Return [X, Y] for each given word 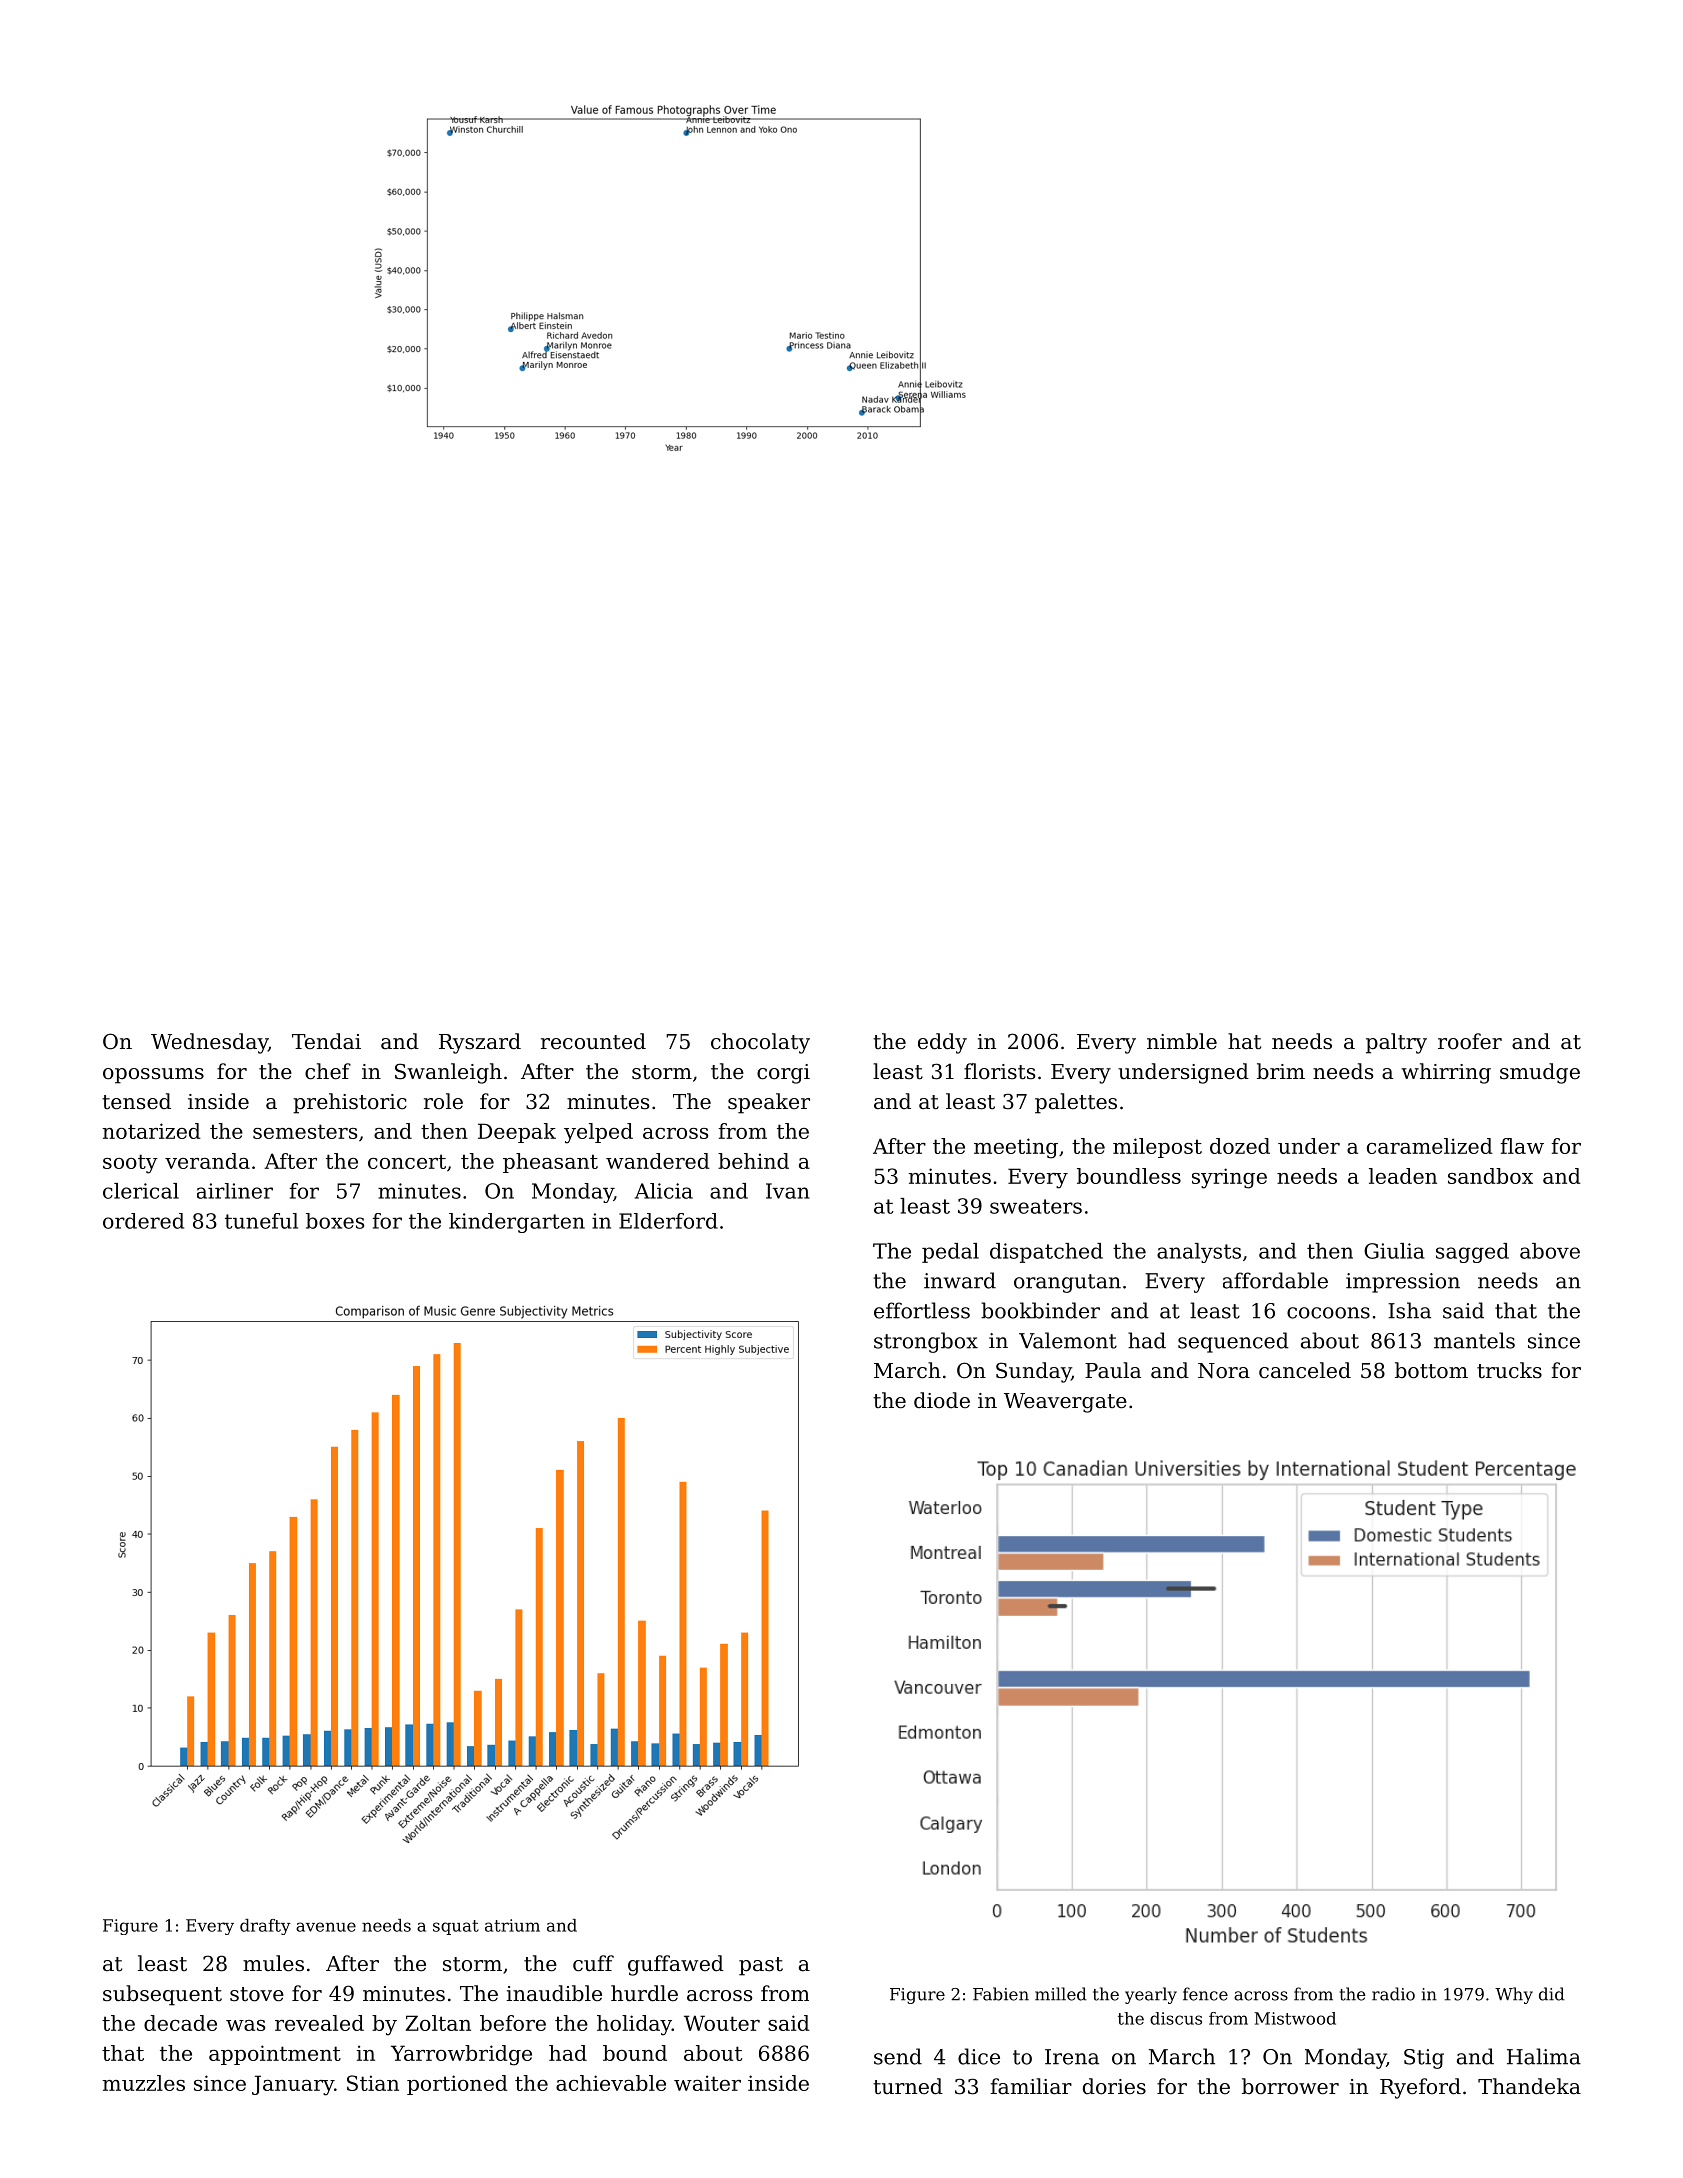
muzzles [144, 2083]
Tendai [326, 1041]
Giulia [1394, 1251]
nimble [1182, 1041]
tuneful [261, 1221]
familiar [1031, 2086]
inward [960, 1280]
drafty [265, 1927]
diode [942, 1400]
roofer [1470, 1041]
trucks [1509, 1370]
